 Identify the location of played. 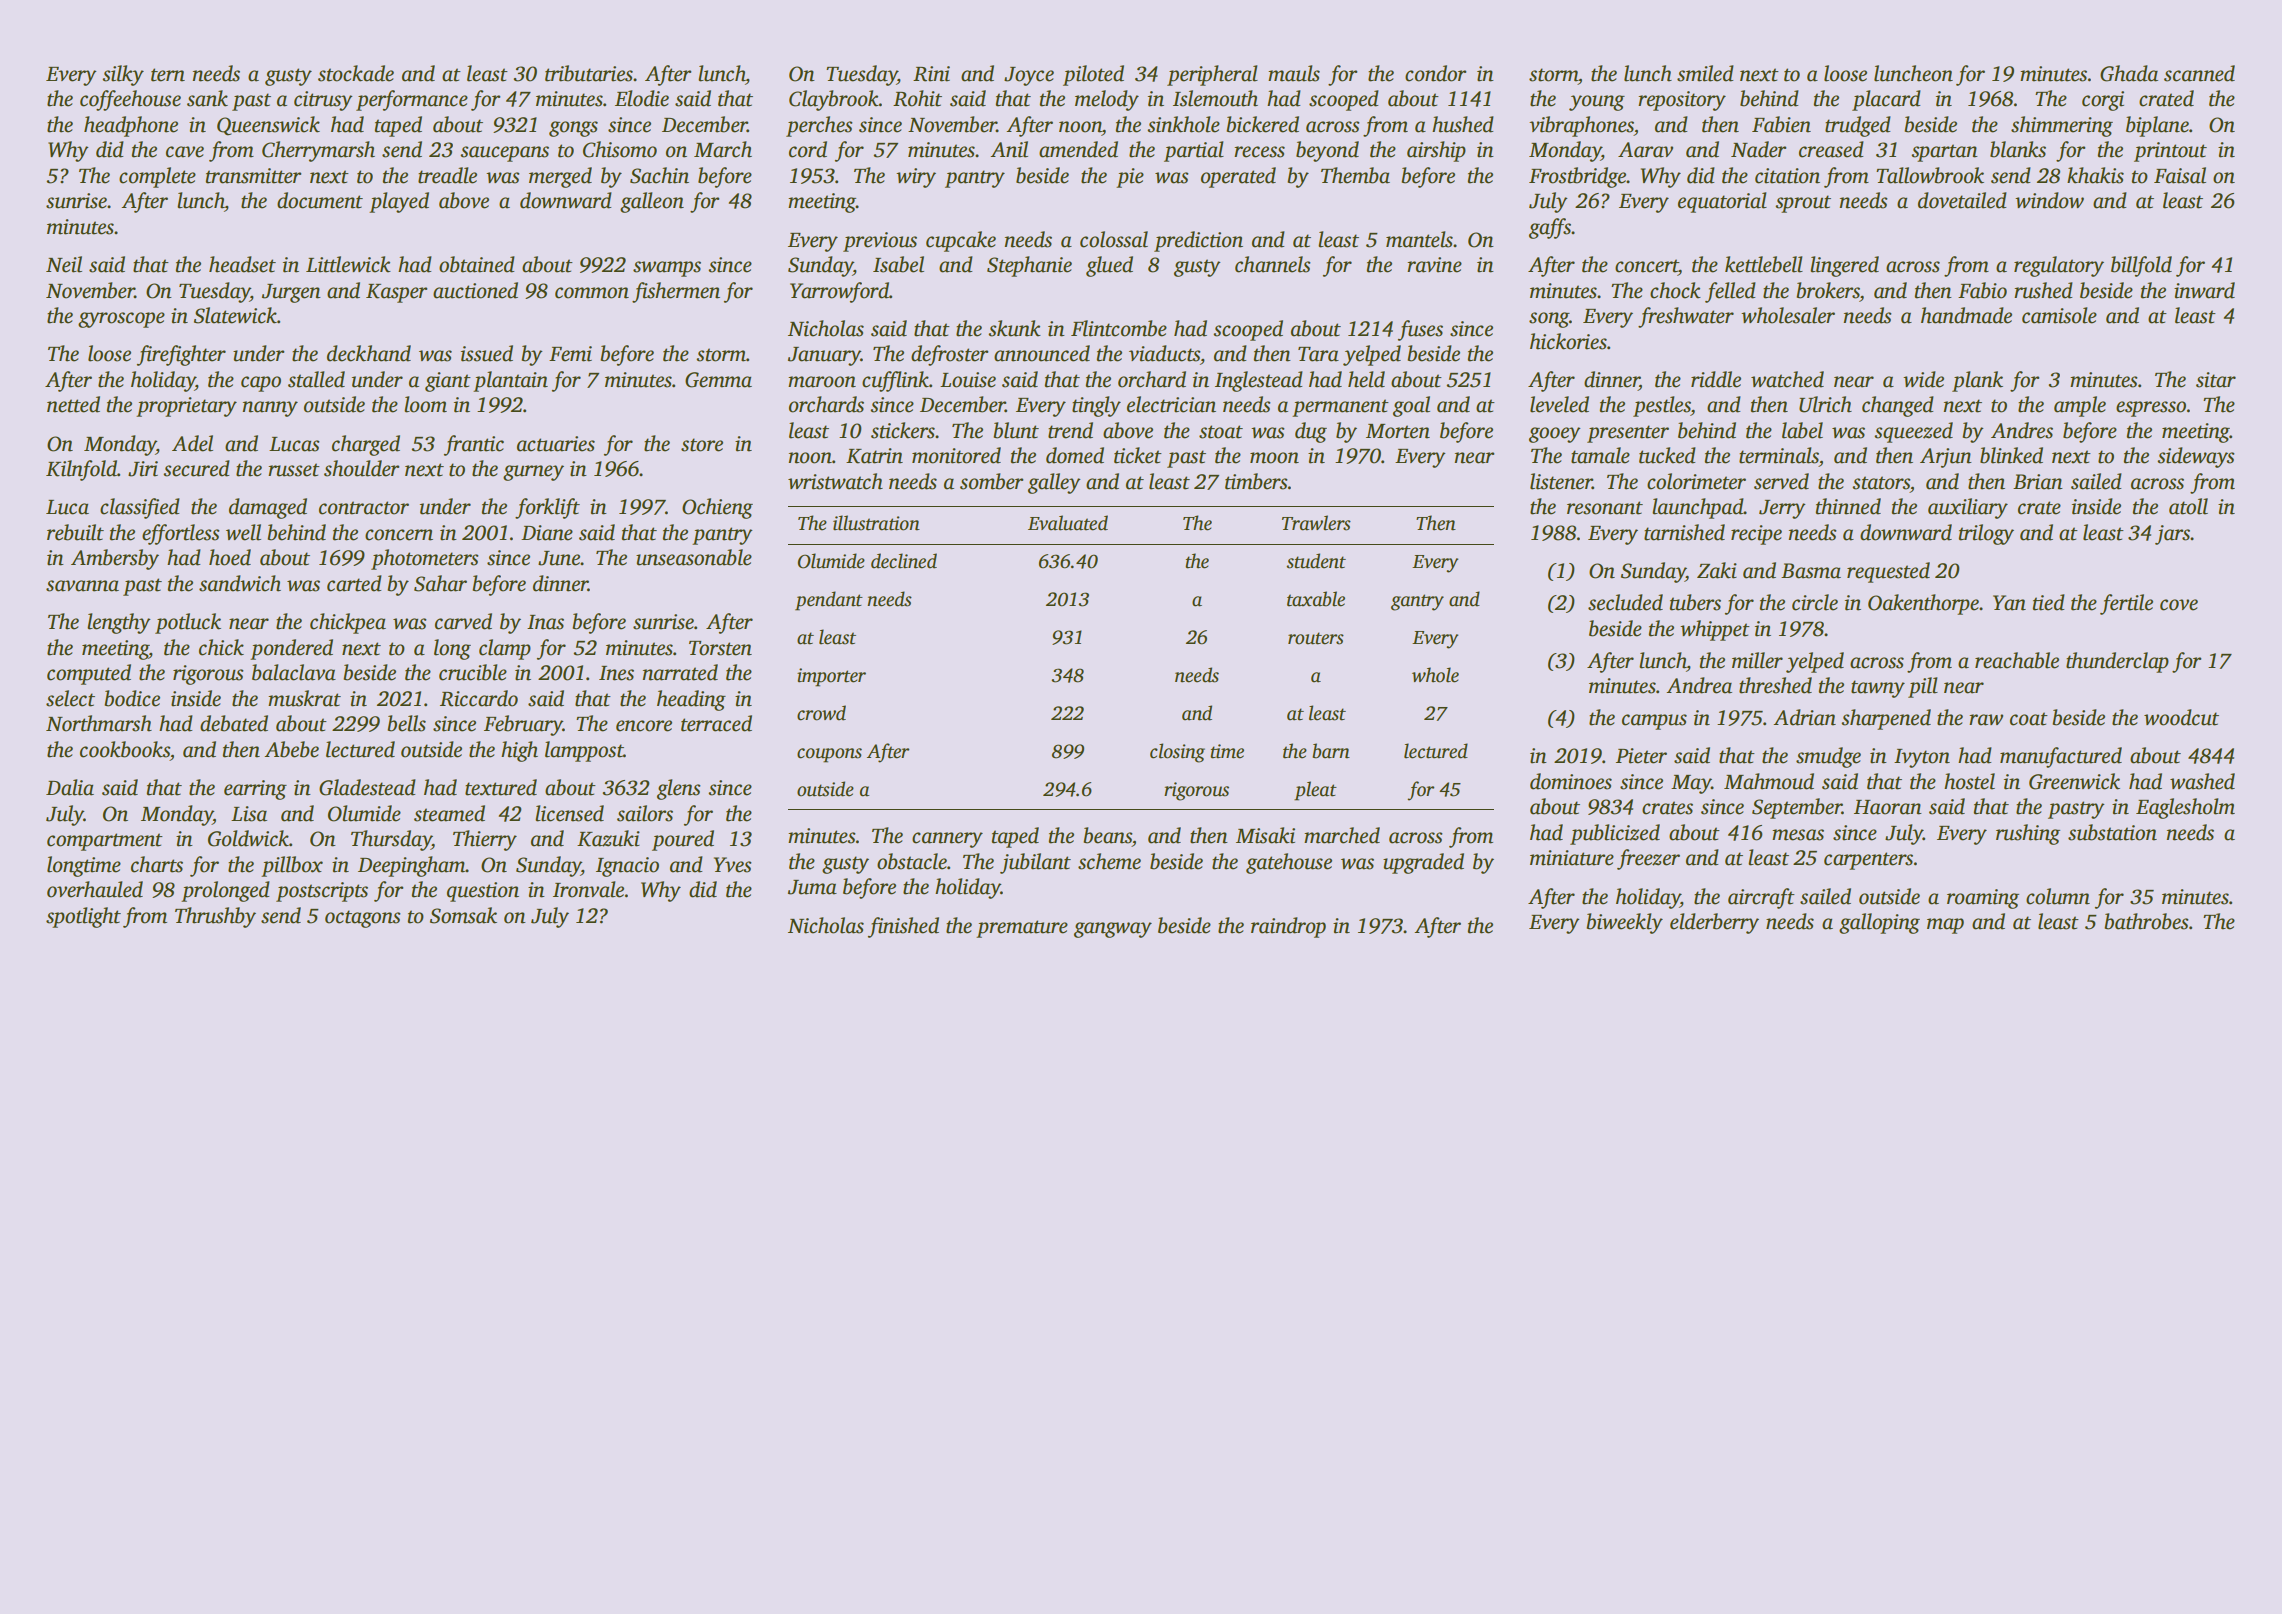
(399, 202).
